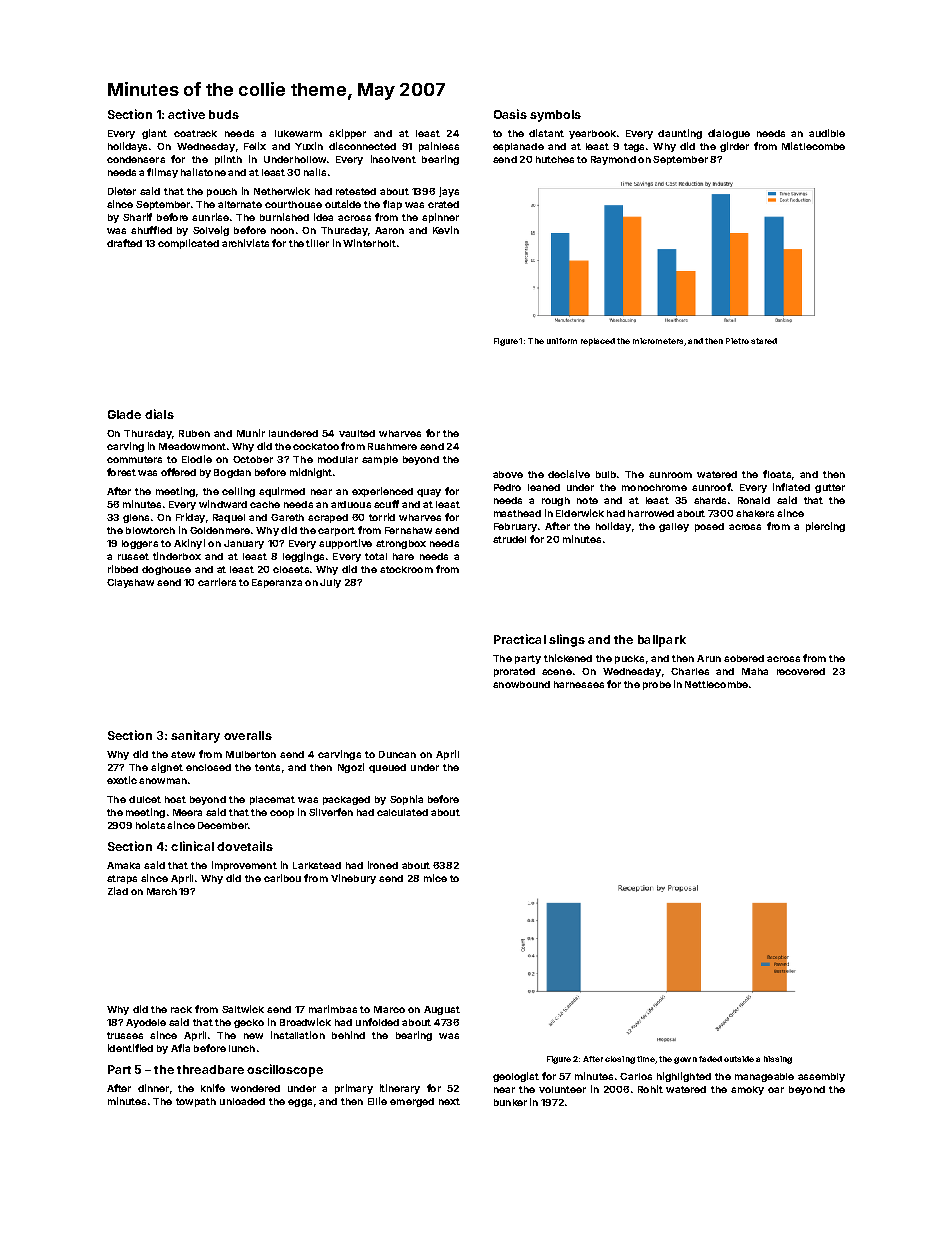  I want to click on probe, so click(657, 685).
